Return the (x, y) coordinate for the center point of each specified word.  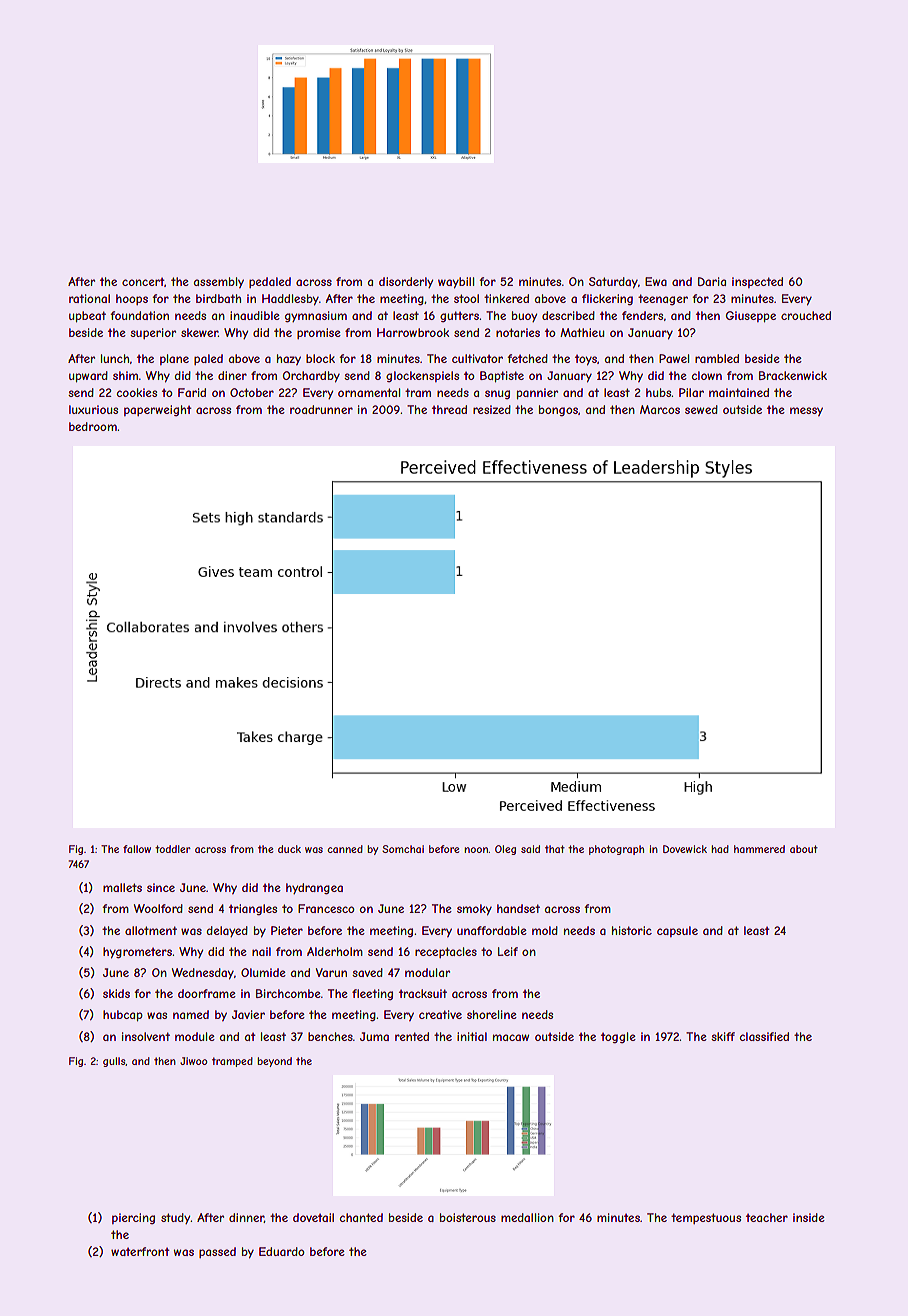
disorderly (406, 282)
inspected (757, 282)
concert (143, 282)
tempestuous (706, 1218)
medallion (527, 1217)
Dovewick (685, 849)
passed (217, 1252)
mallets (122, 887)
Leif (508, 951)
